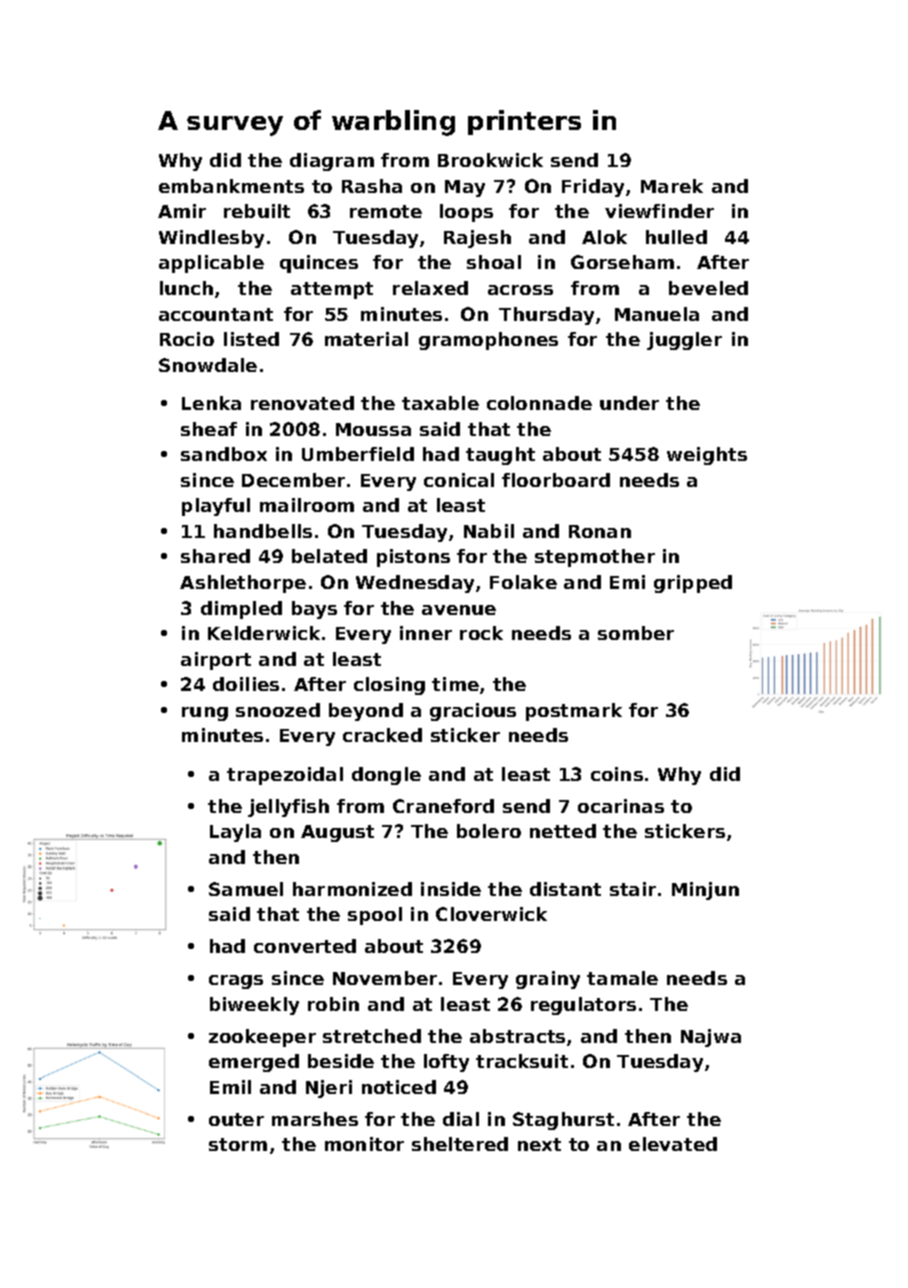 This page has height=1288, width=908. What do you see at coordinates (659, 211) in the page?
I see `viewfinder` at bounding box center [659, 211].
